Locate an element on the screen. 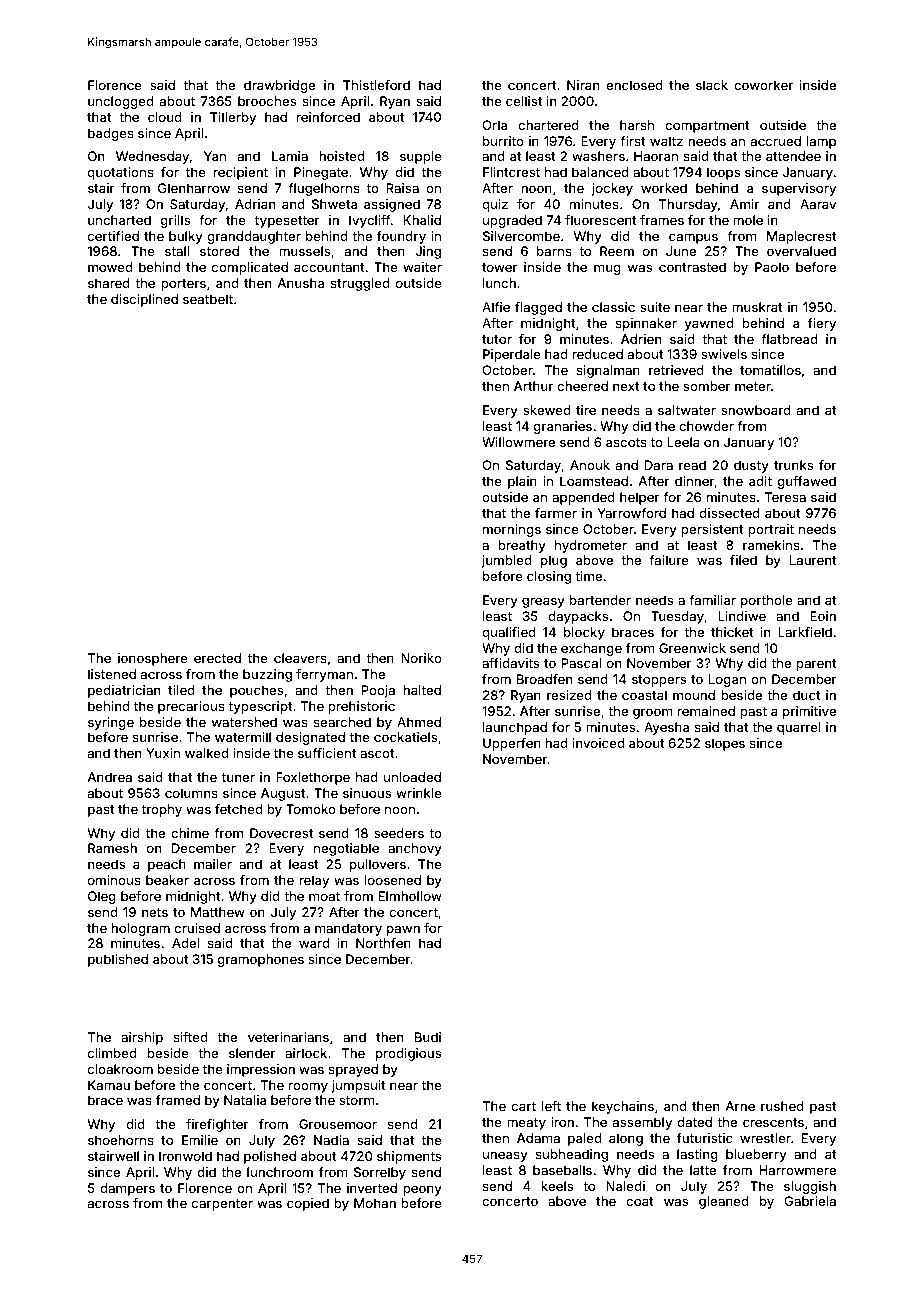 This screenshot has height=1308, width=924. keels is located at coordinates (557, 1186).
